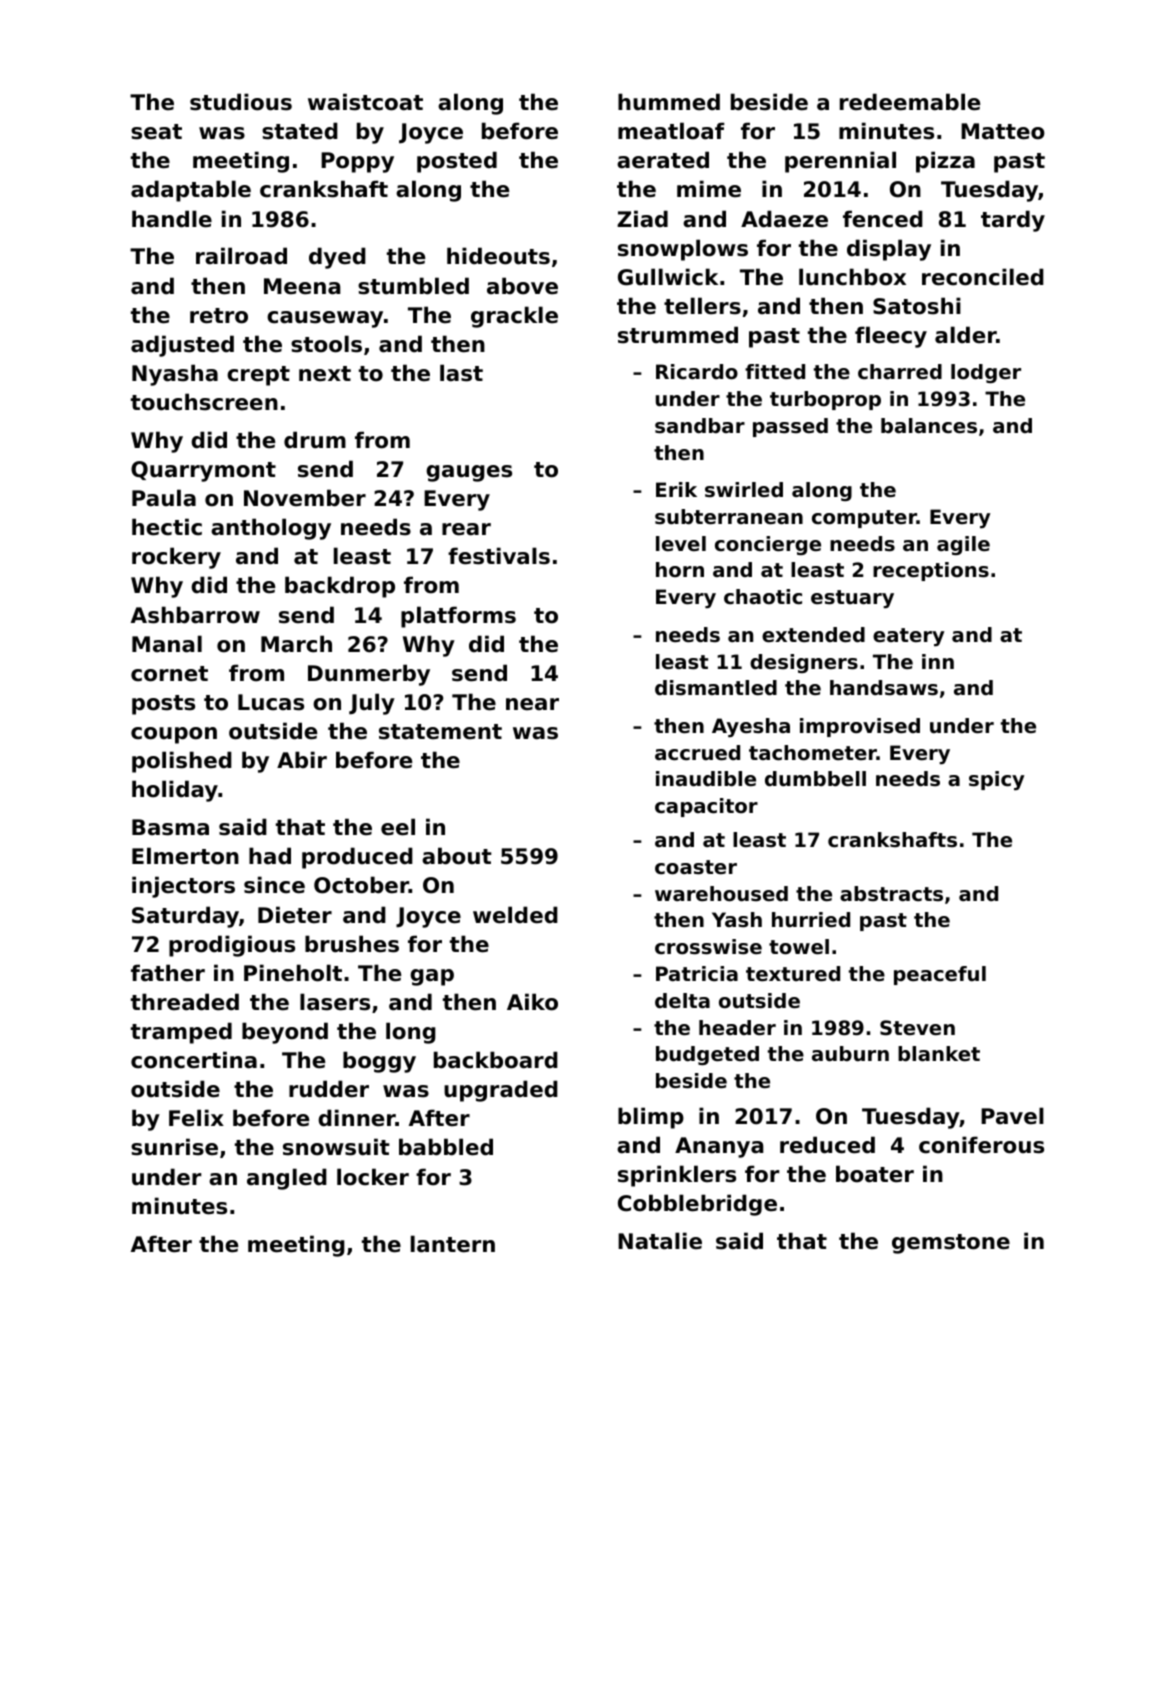  What do you see at coordinates (929, 426) in the screenshot?
I see `balances` at bounding box center [929, 426].
